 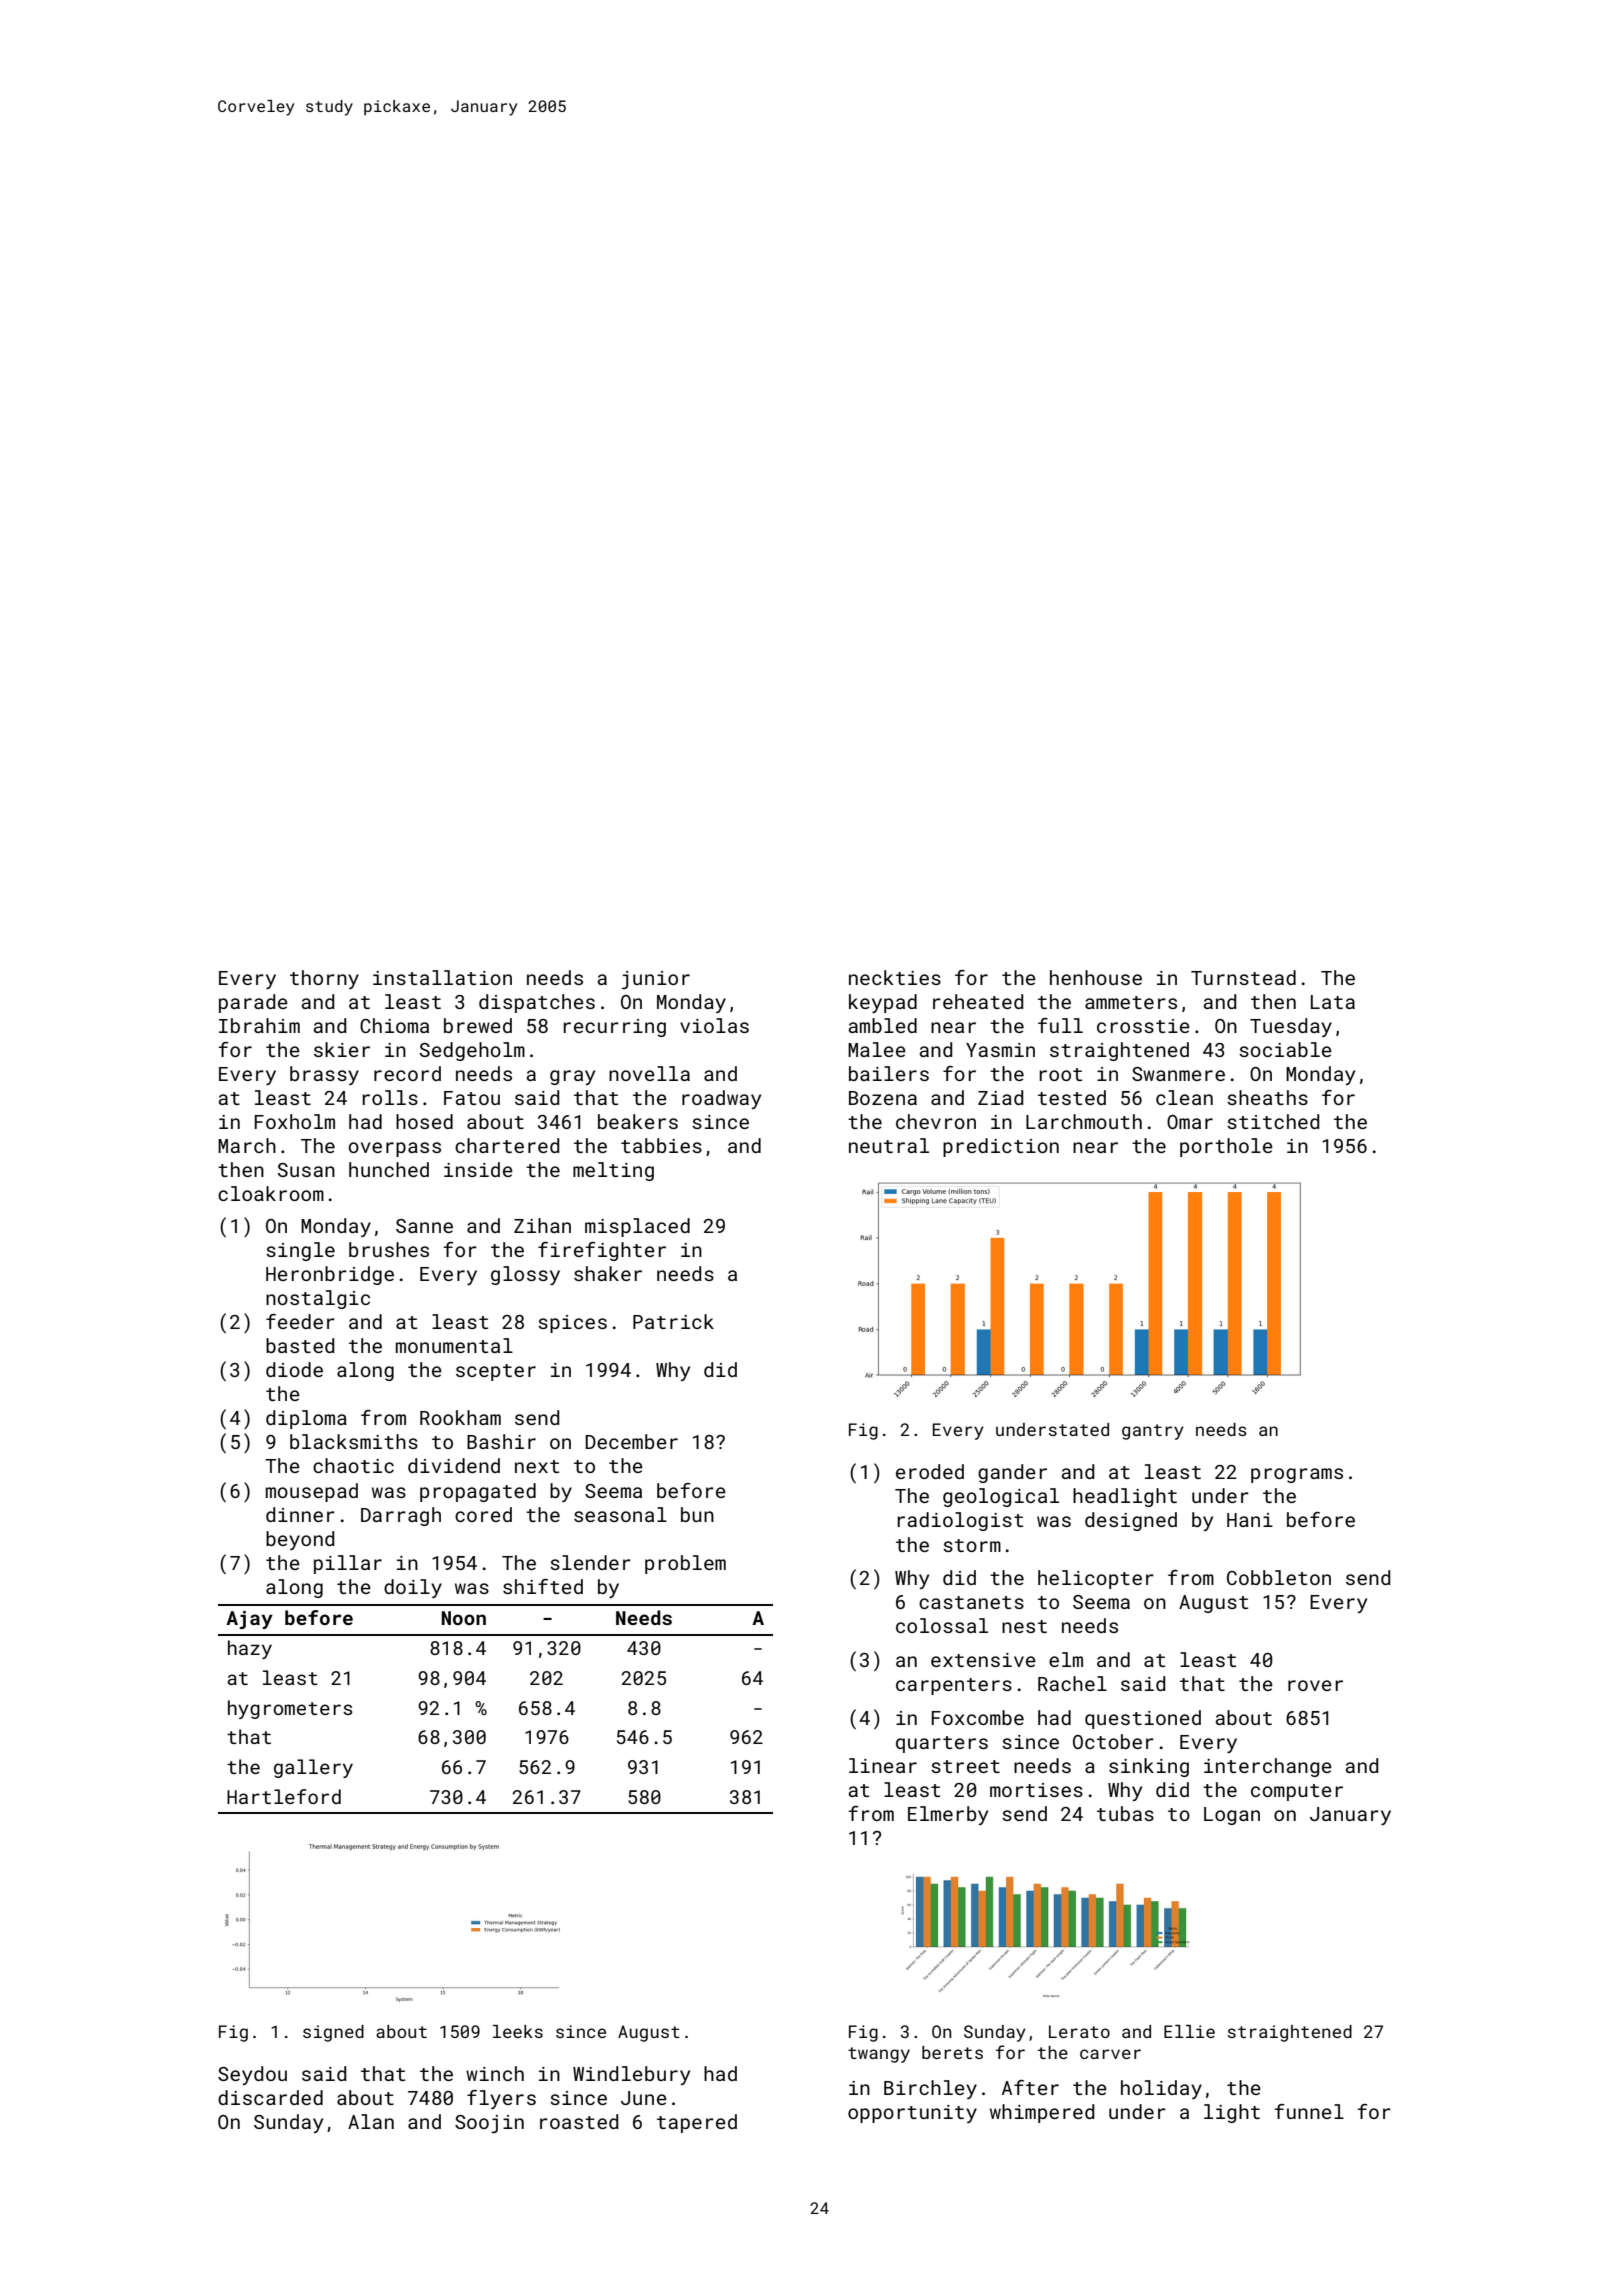 What do you see at coordinates (324, 979) in the image?
I see `thorny` at bounding box center [324, 979].
